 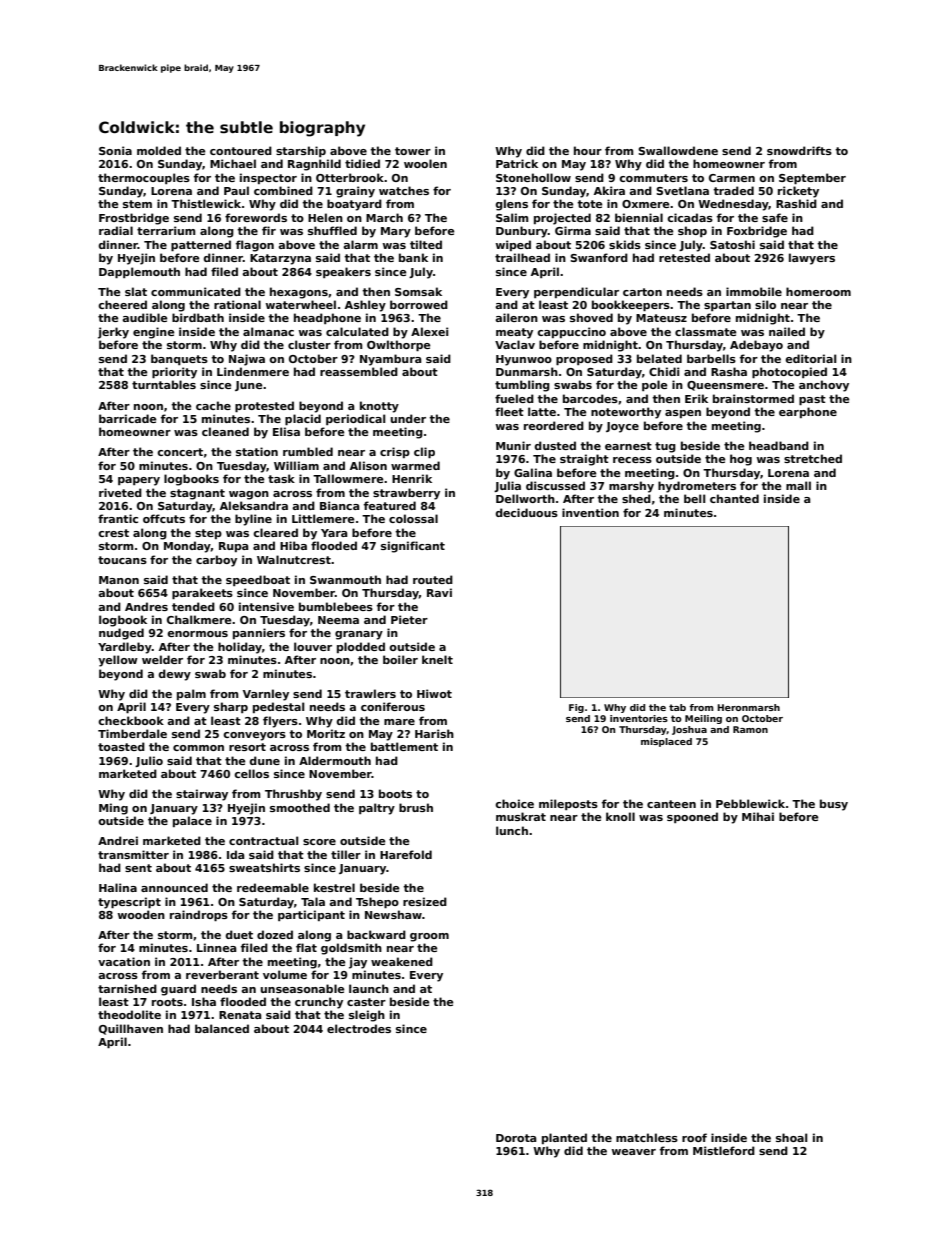 I want to click on Fig, so click(x=576, y=708).
